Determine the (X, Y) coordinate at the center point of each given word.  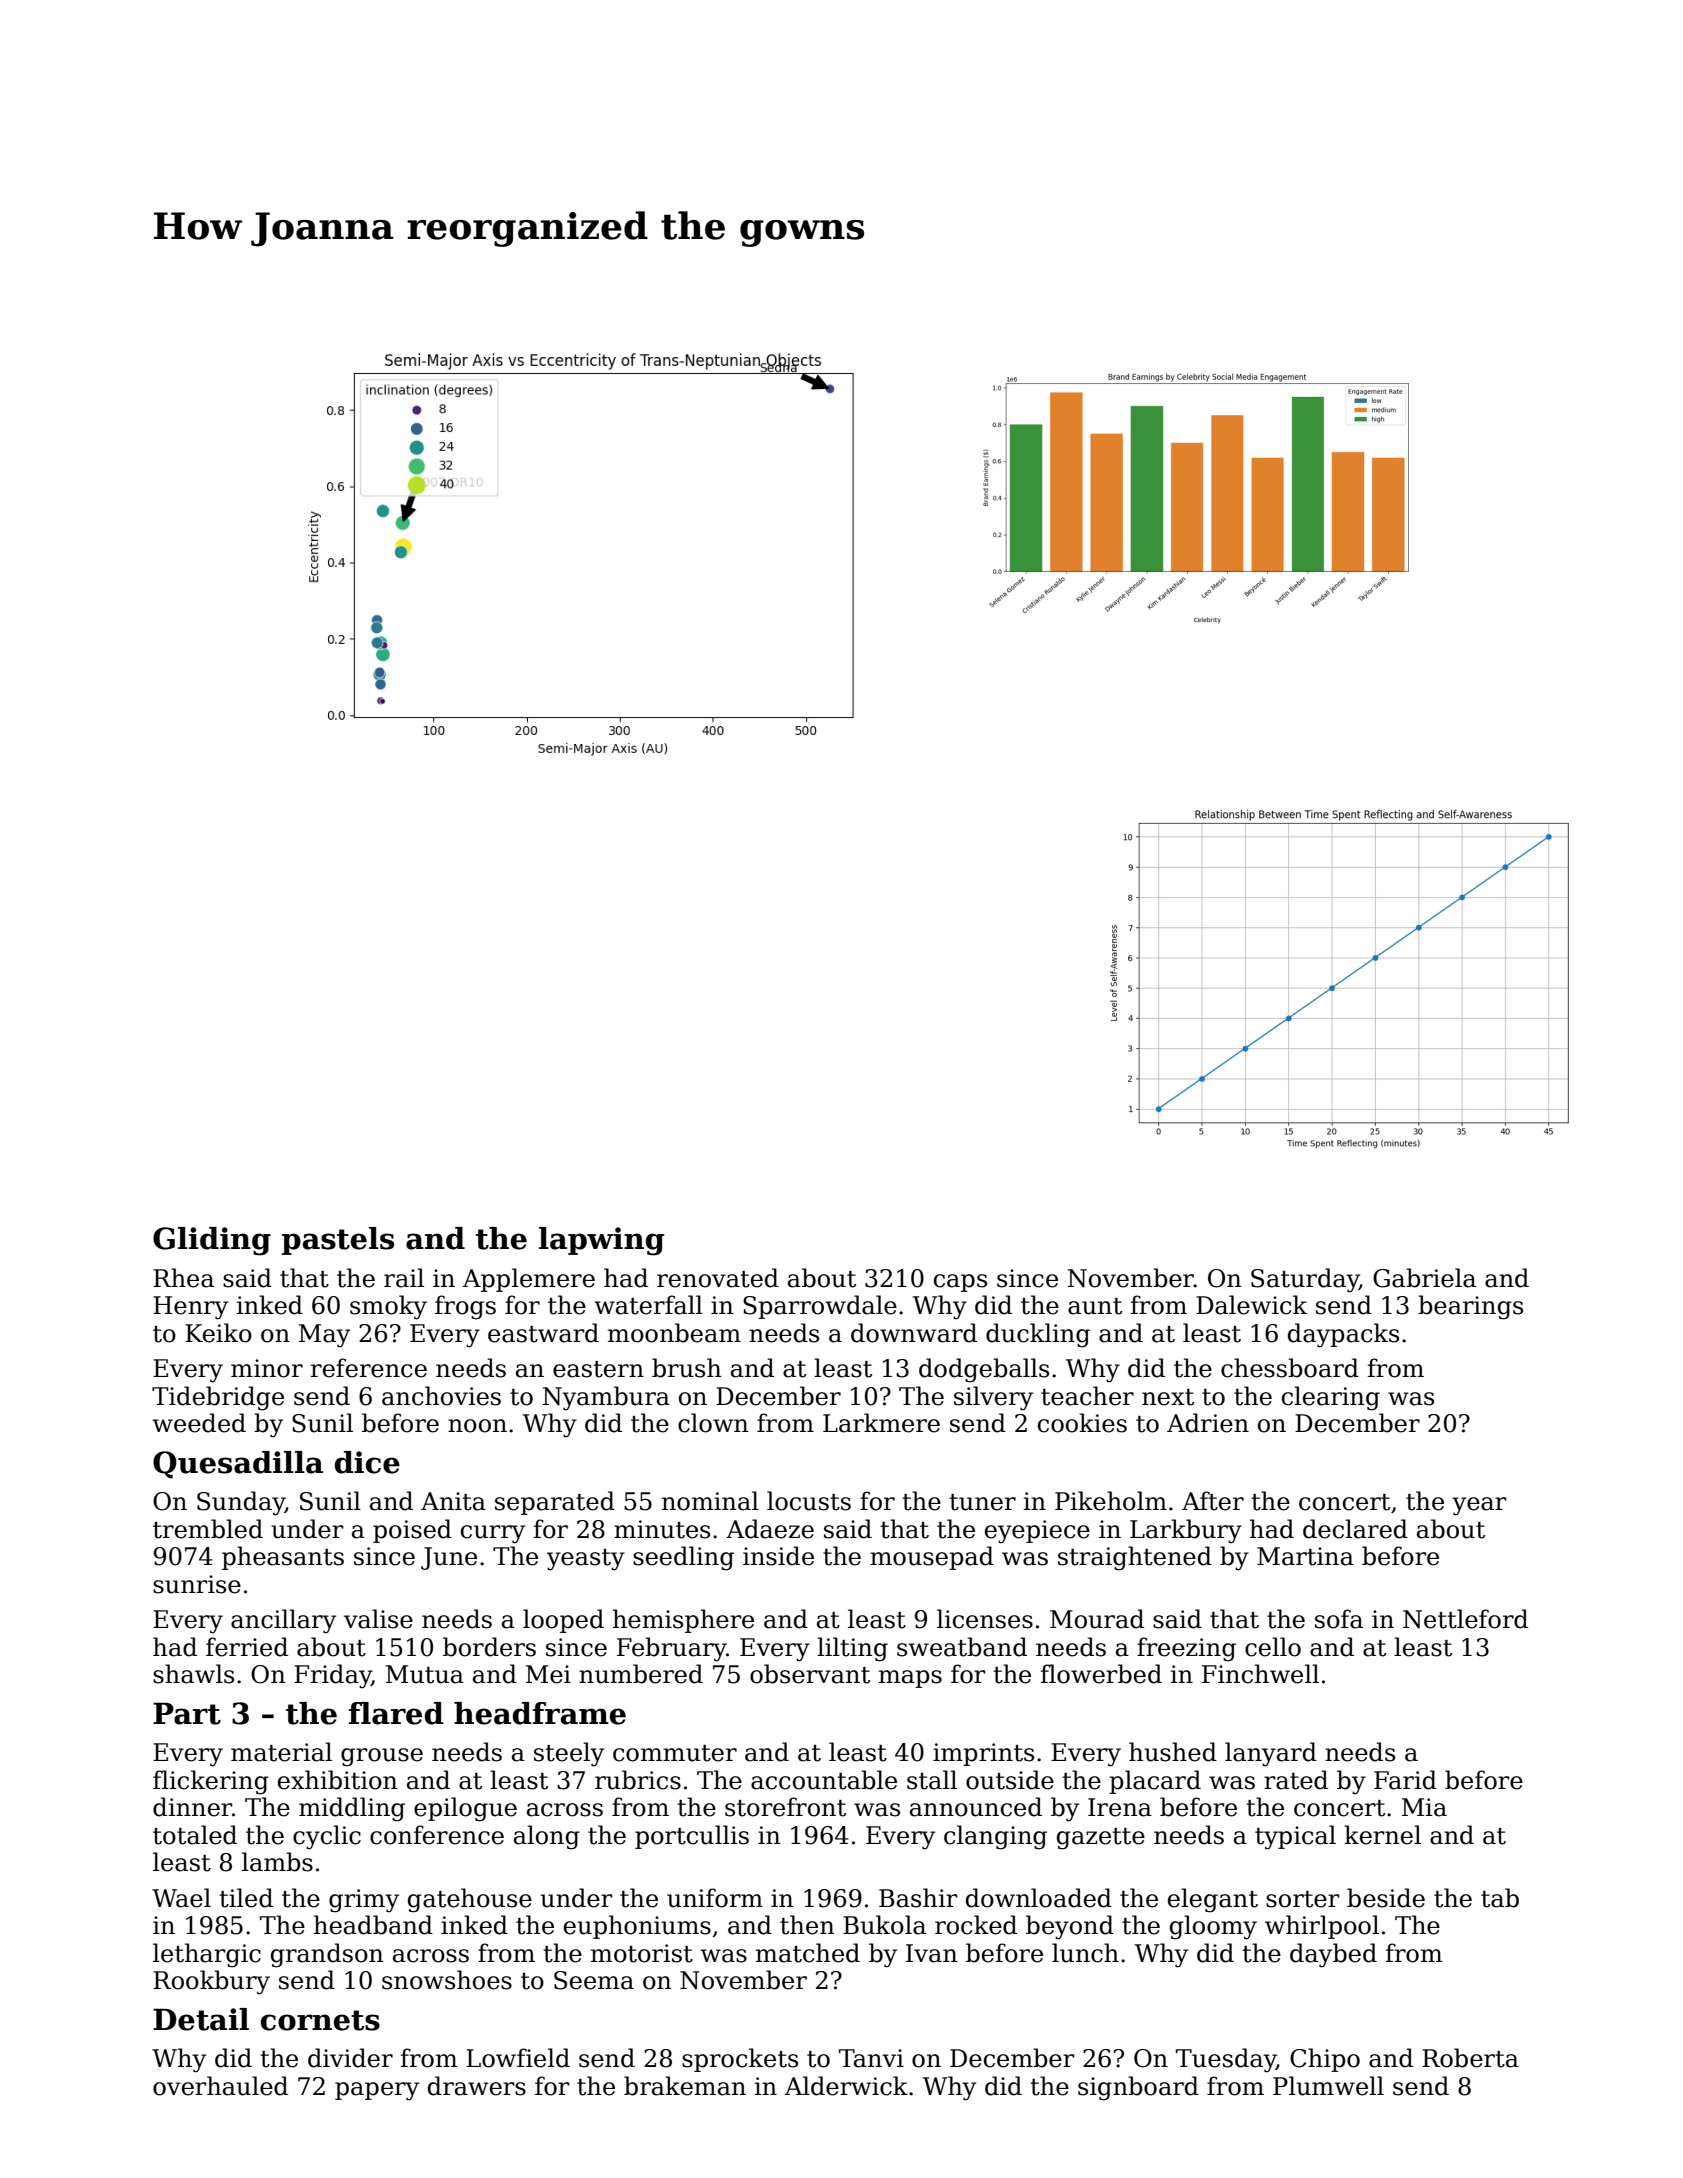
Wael (181, 1898)
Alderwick (846, 2086)
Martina (1305, 1556)
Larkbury (1186, 1531)
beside (1386, 1898)
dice (367, 1462)
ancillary (283, 1621)
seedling (683, 1558)
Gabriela (1424, 1278)
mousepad (932, 1558)
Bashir (918, 1898)
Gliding (212, 1241)
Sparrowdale (820, 1307)
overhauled (220, 2086)
